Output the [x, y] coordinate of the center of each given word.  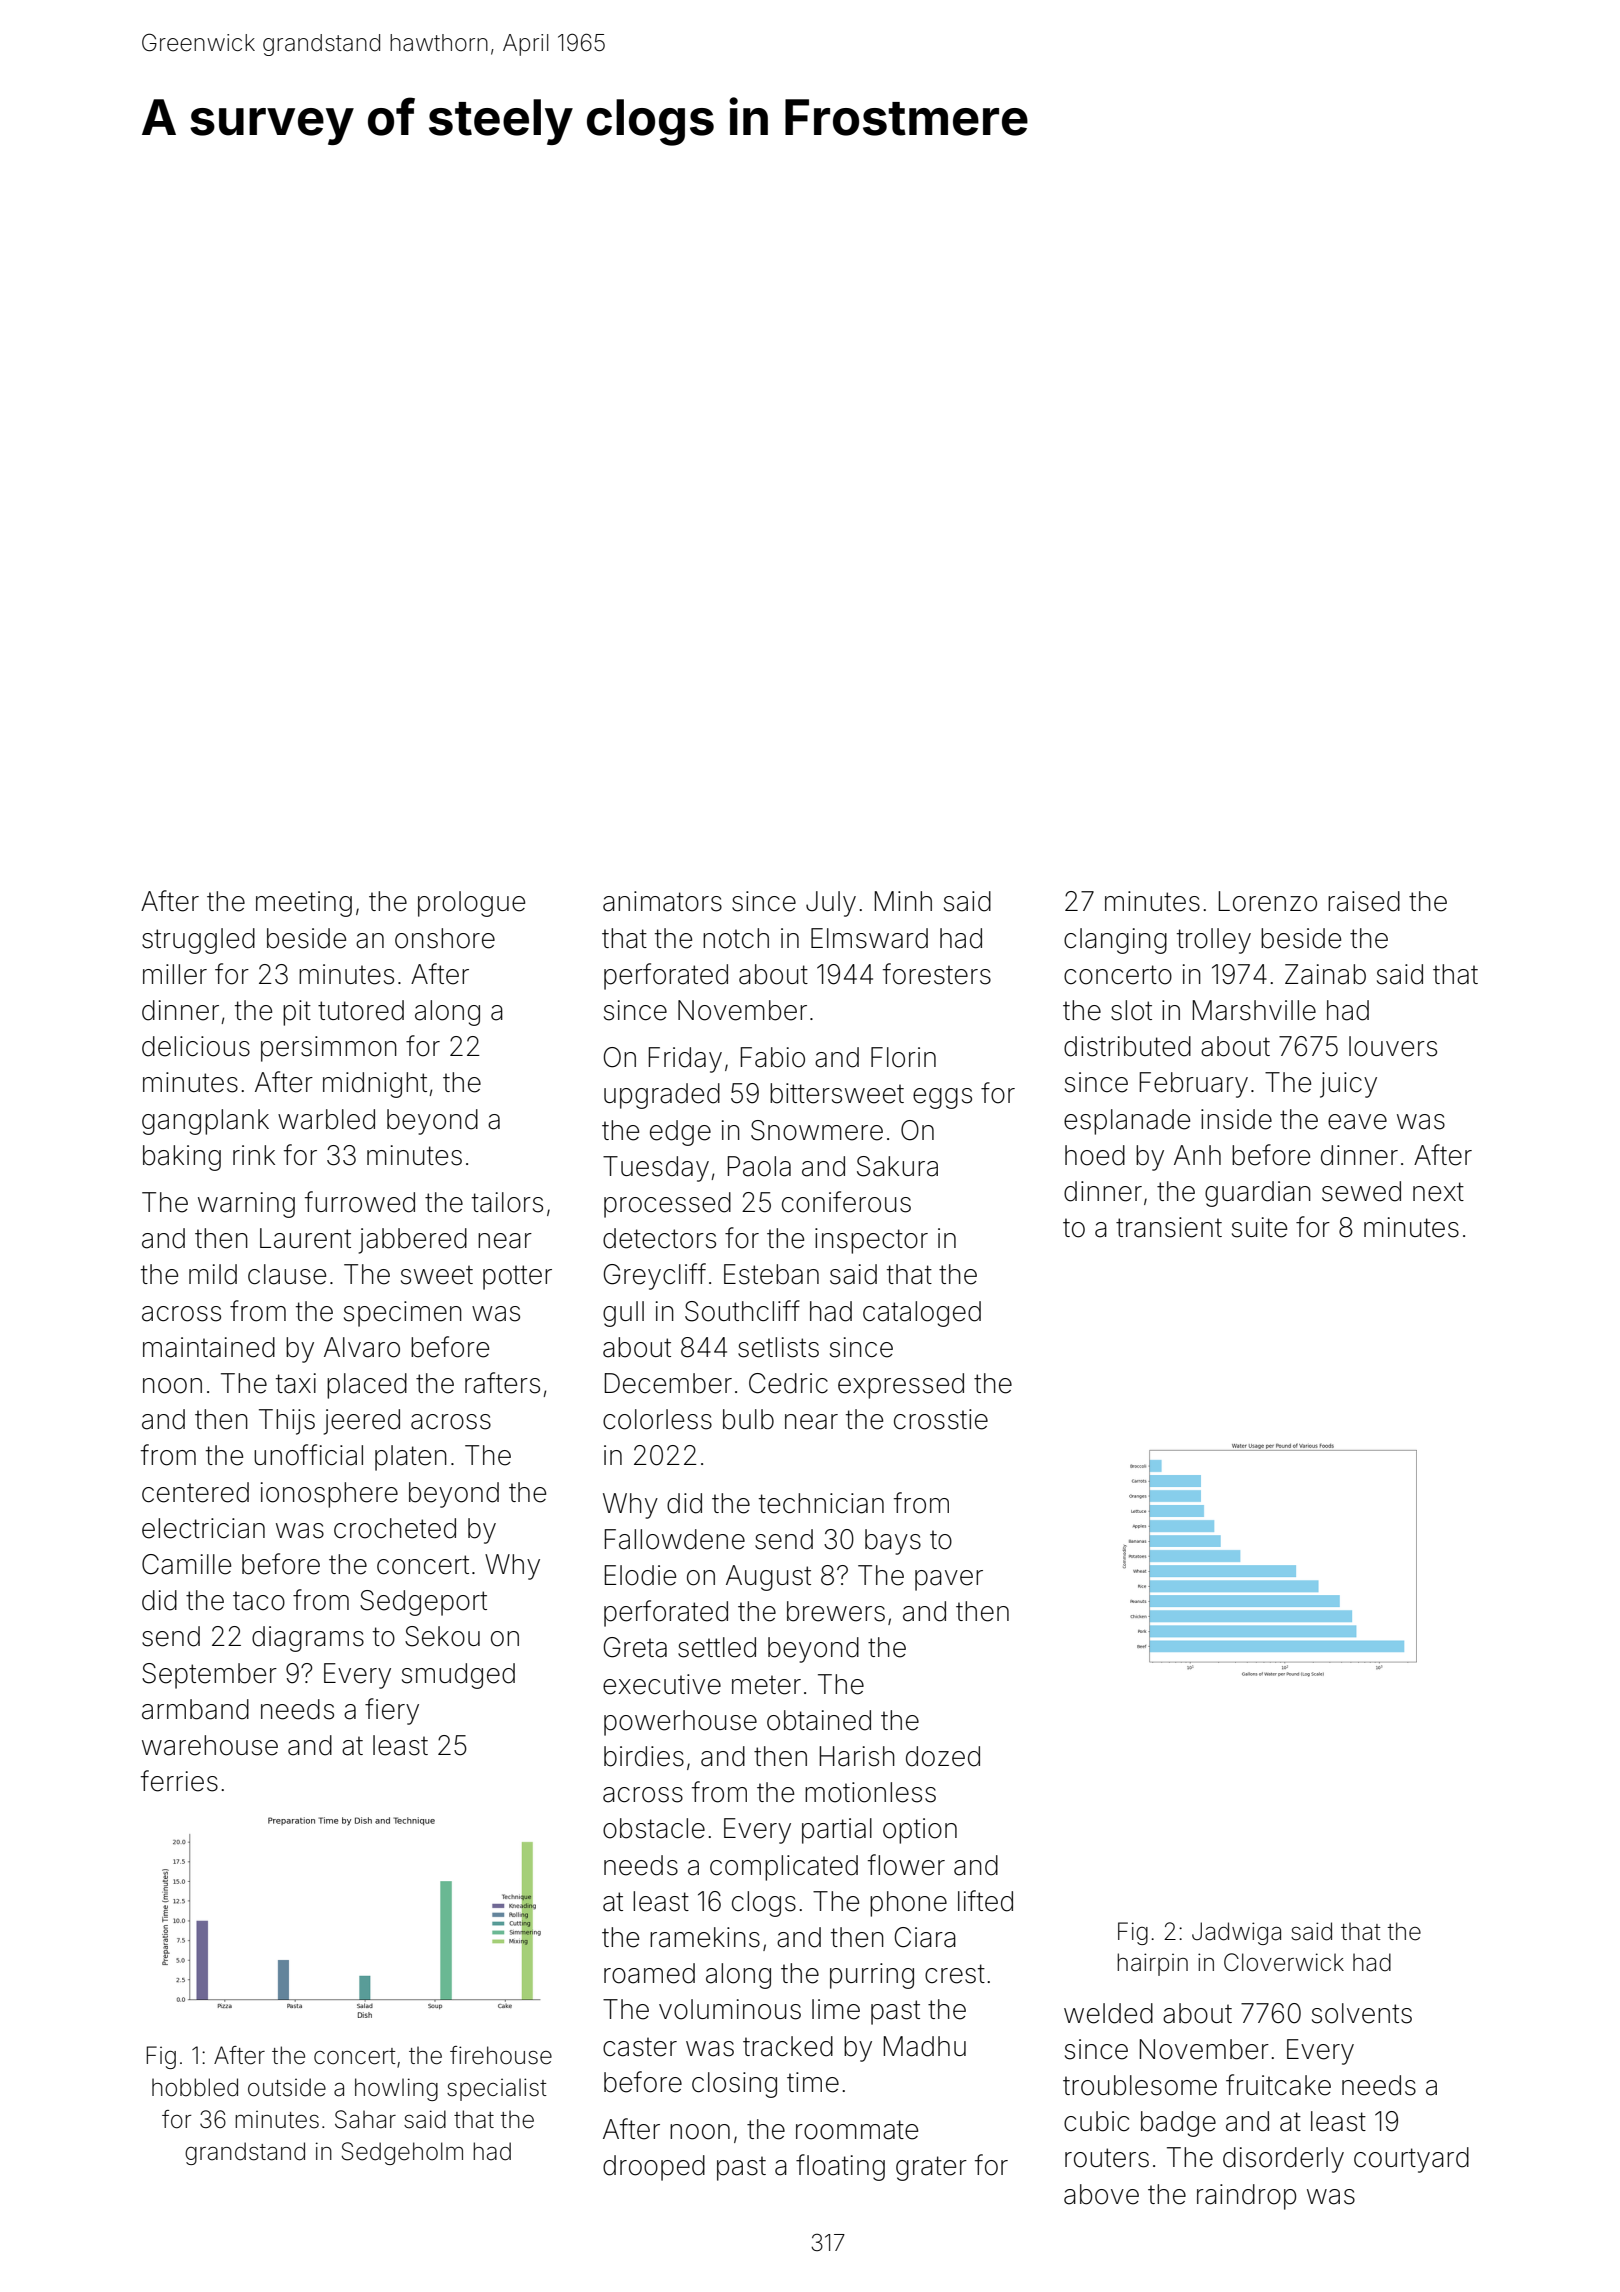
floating [840, 2167]
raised [1364, 901]
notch [736, 938]
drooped [654, 2168]
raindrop [1246, 2197]
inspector [871, 1241]
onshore [445, 938]
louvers [1393, 1046]
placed [367, 1386]
